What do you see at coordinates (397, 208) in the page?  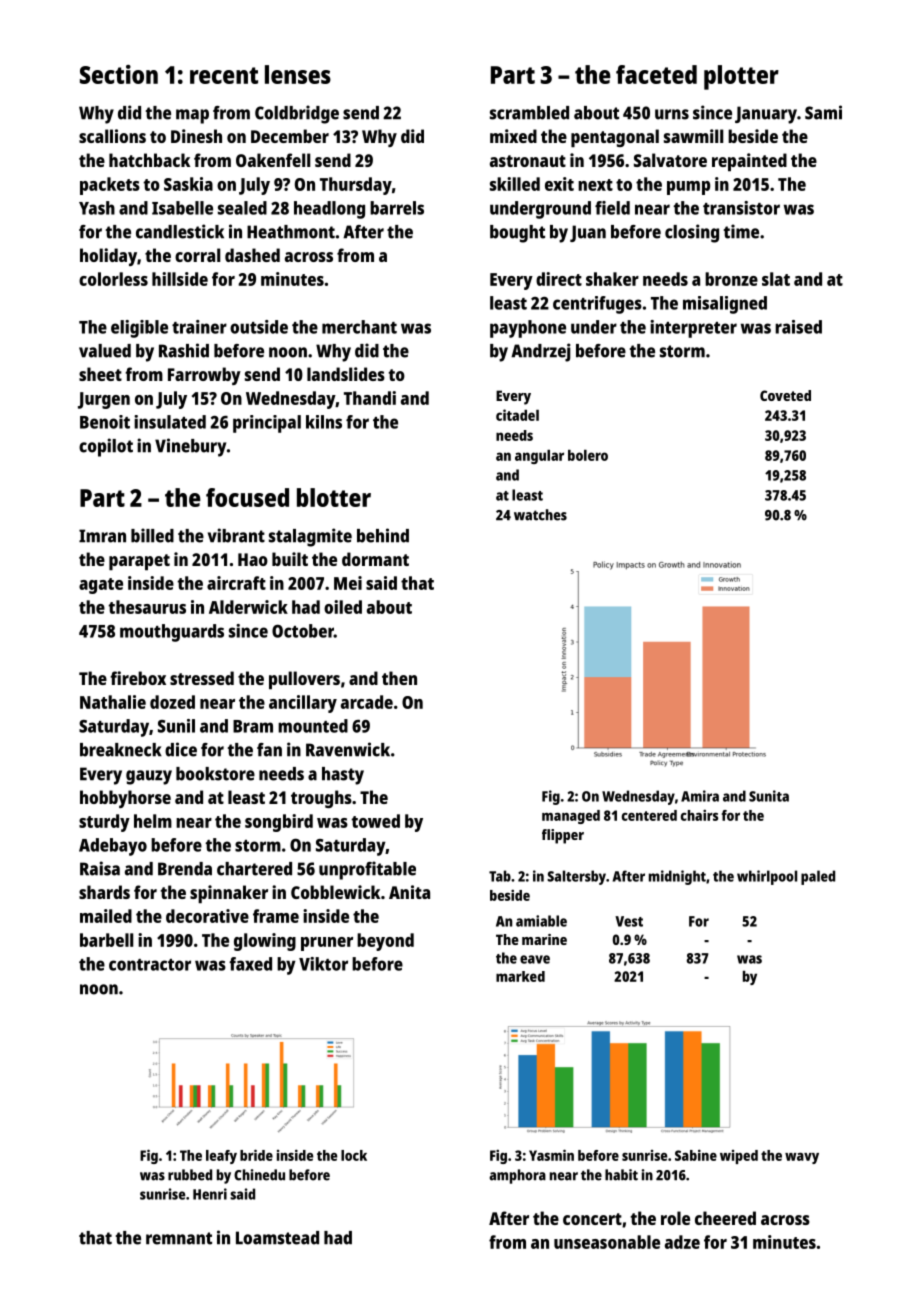 I see `barrels` at bounding box center [397, 208].
